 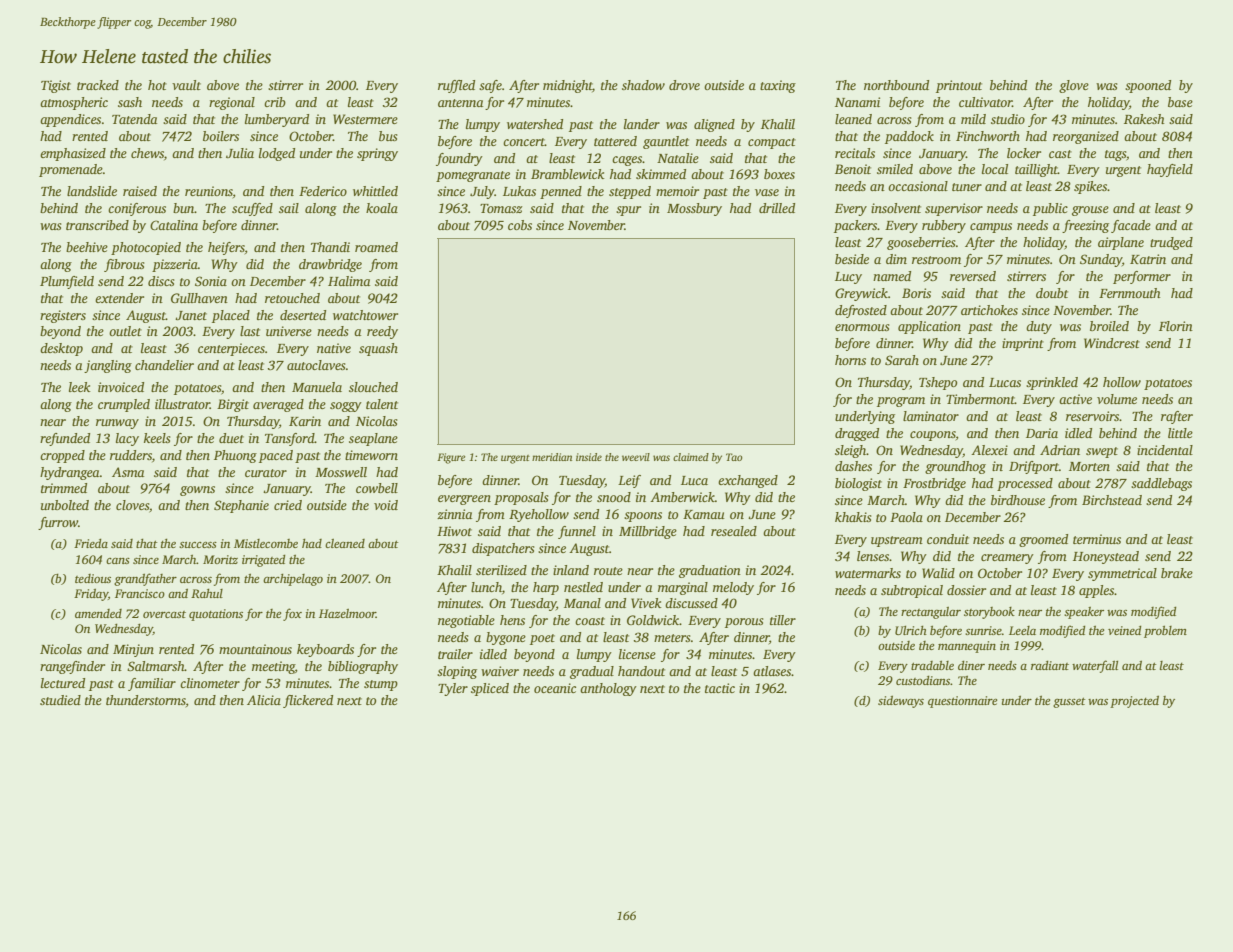 What do you see at coordinates (124, 265) in the page?
I see `fibrous` at bounding box center [124, 265].
